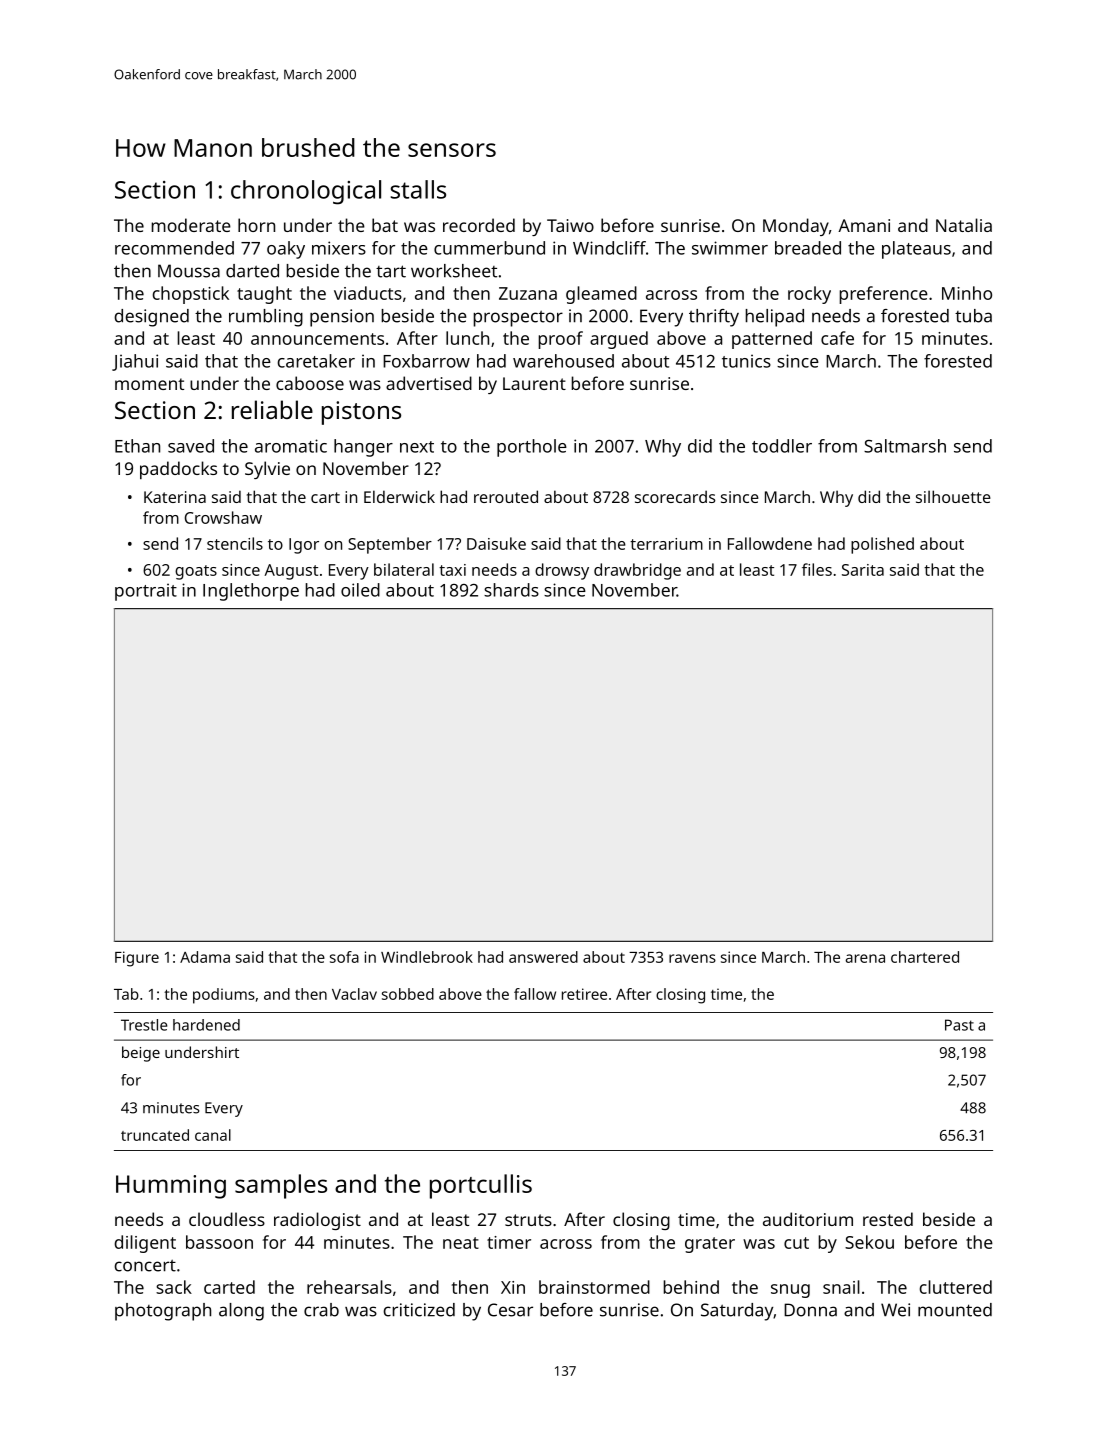  Describe the element at coordinates (251, 592) in the screenshot. I see `Inglethorpe` at that location.
